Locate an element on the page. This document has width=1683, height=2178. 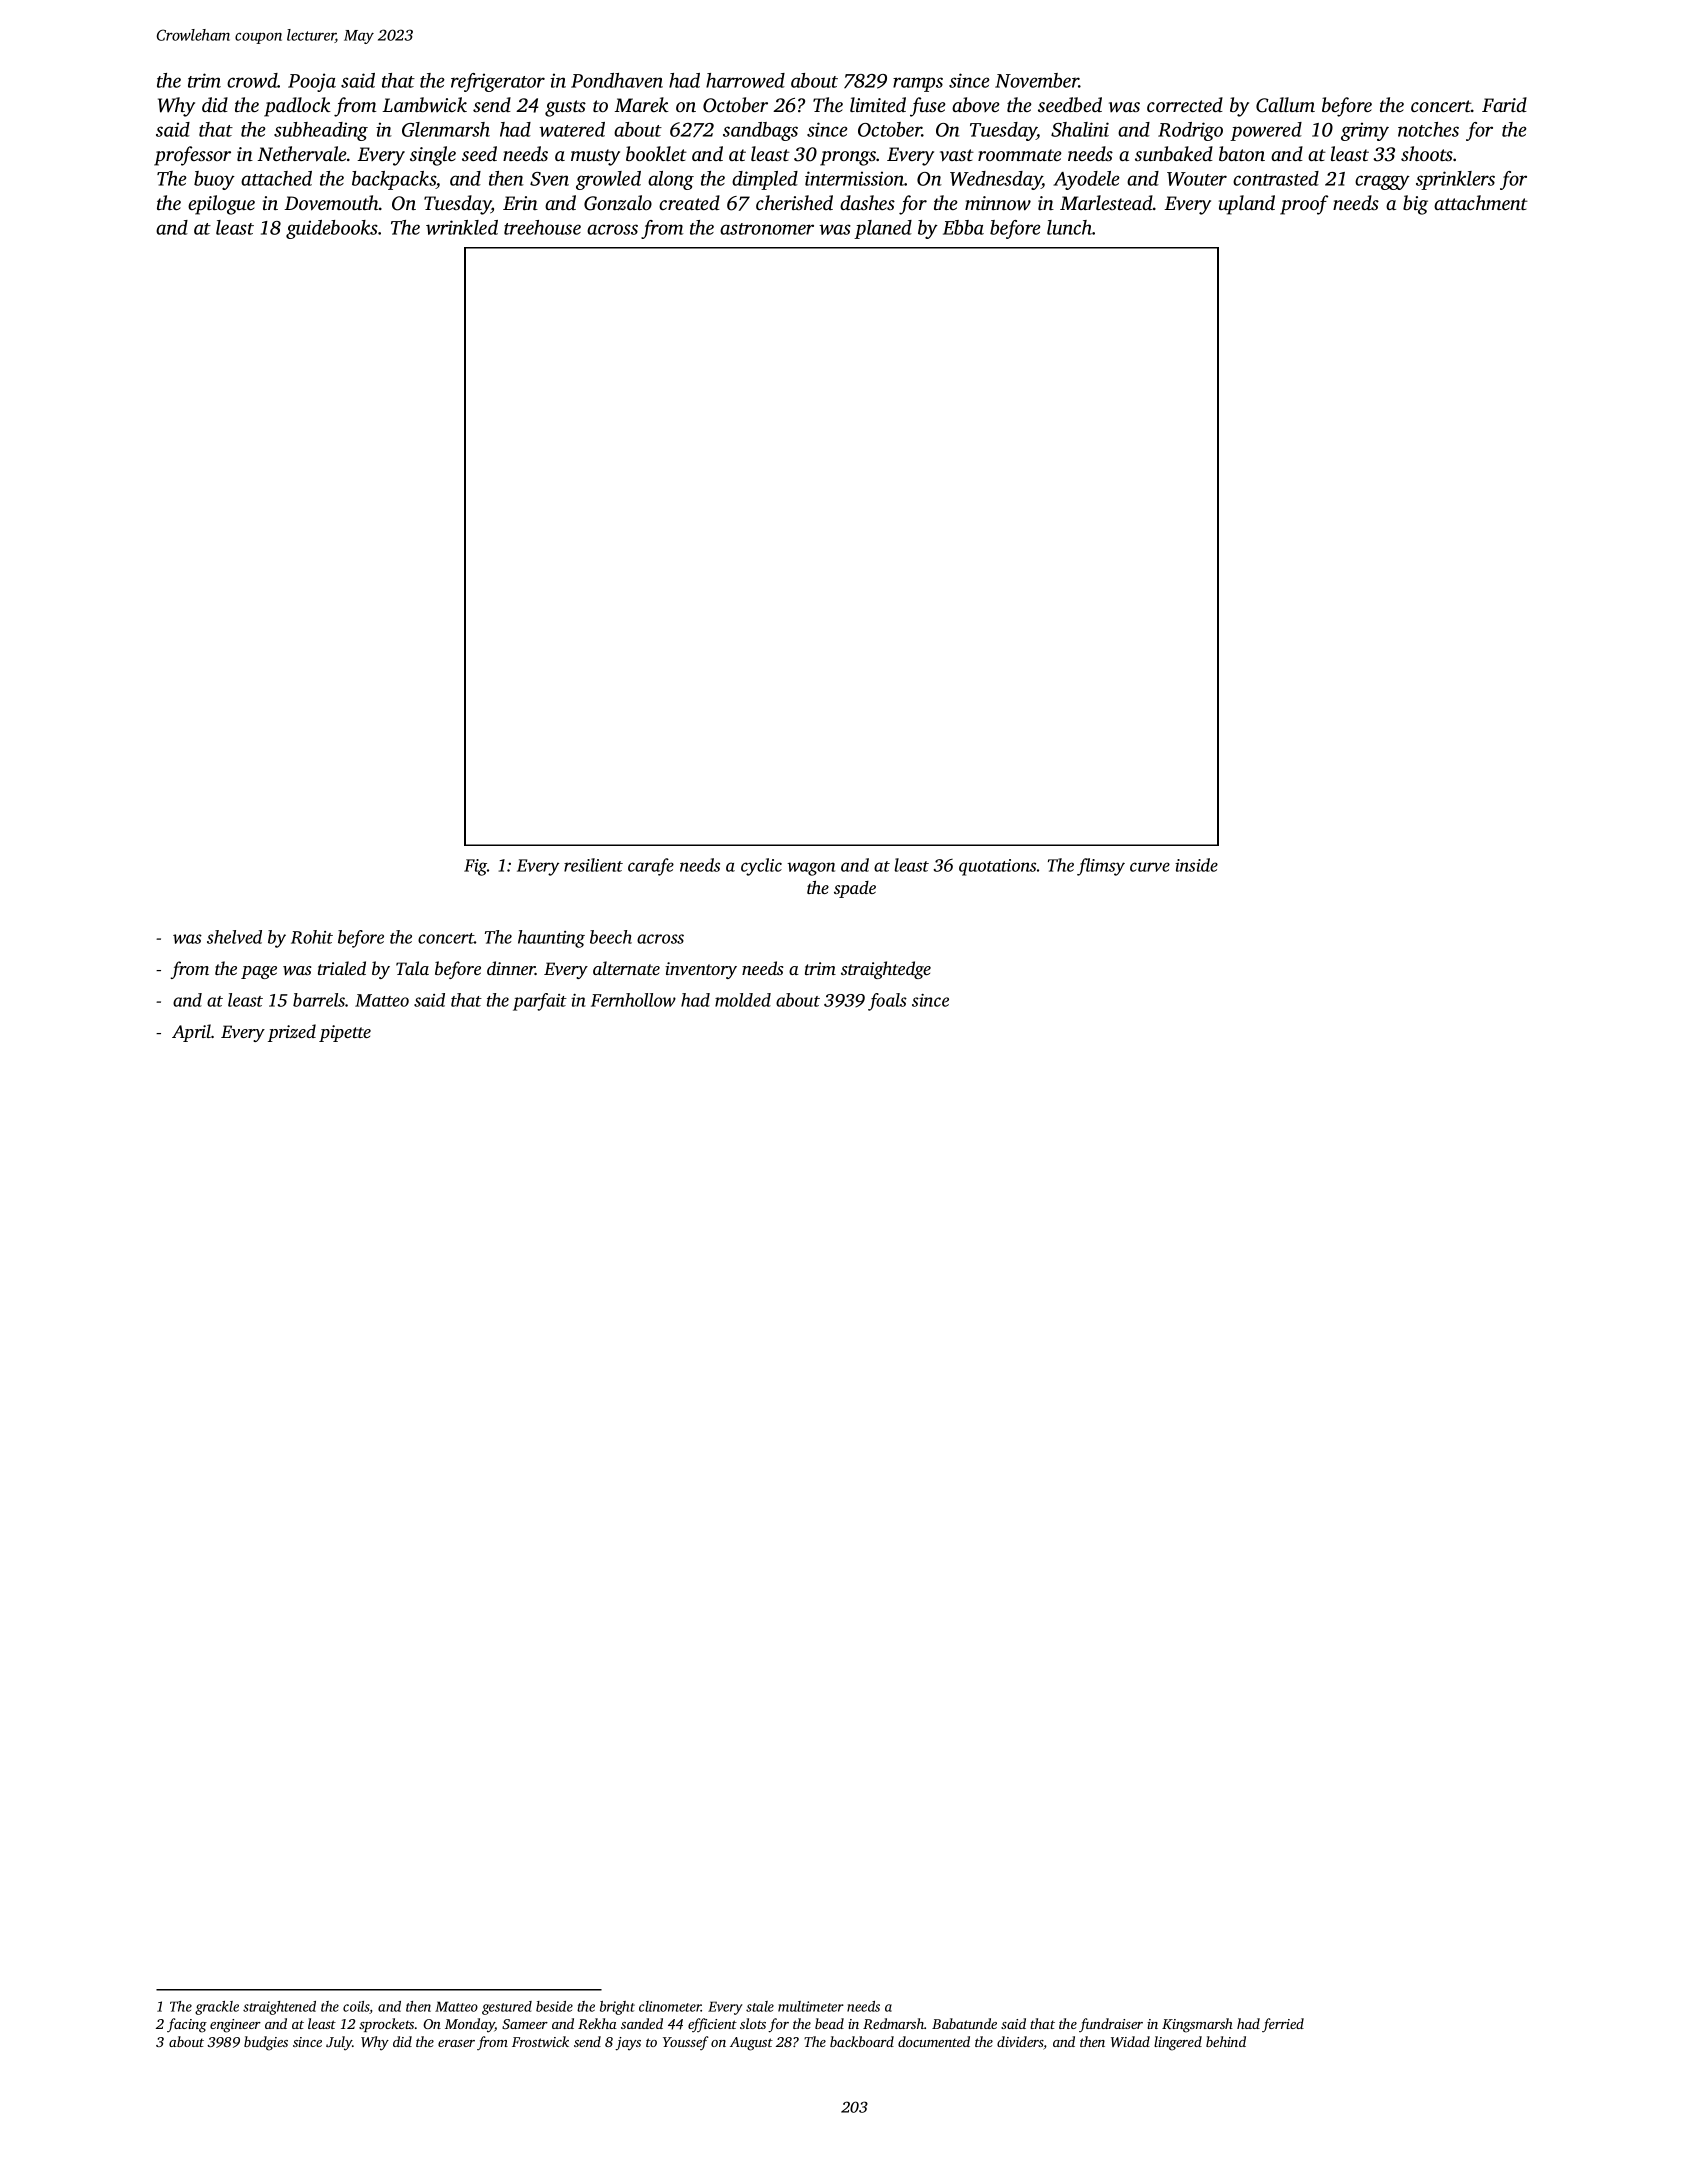
spade is located at coordinates (855, 889).
